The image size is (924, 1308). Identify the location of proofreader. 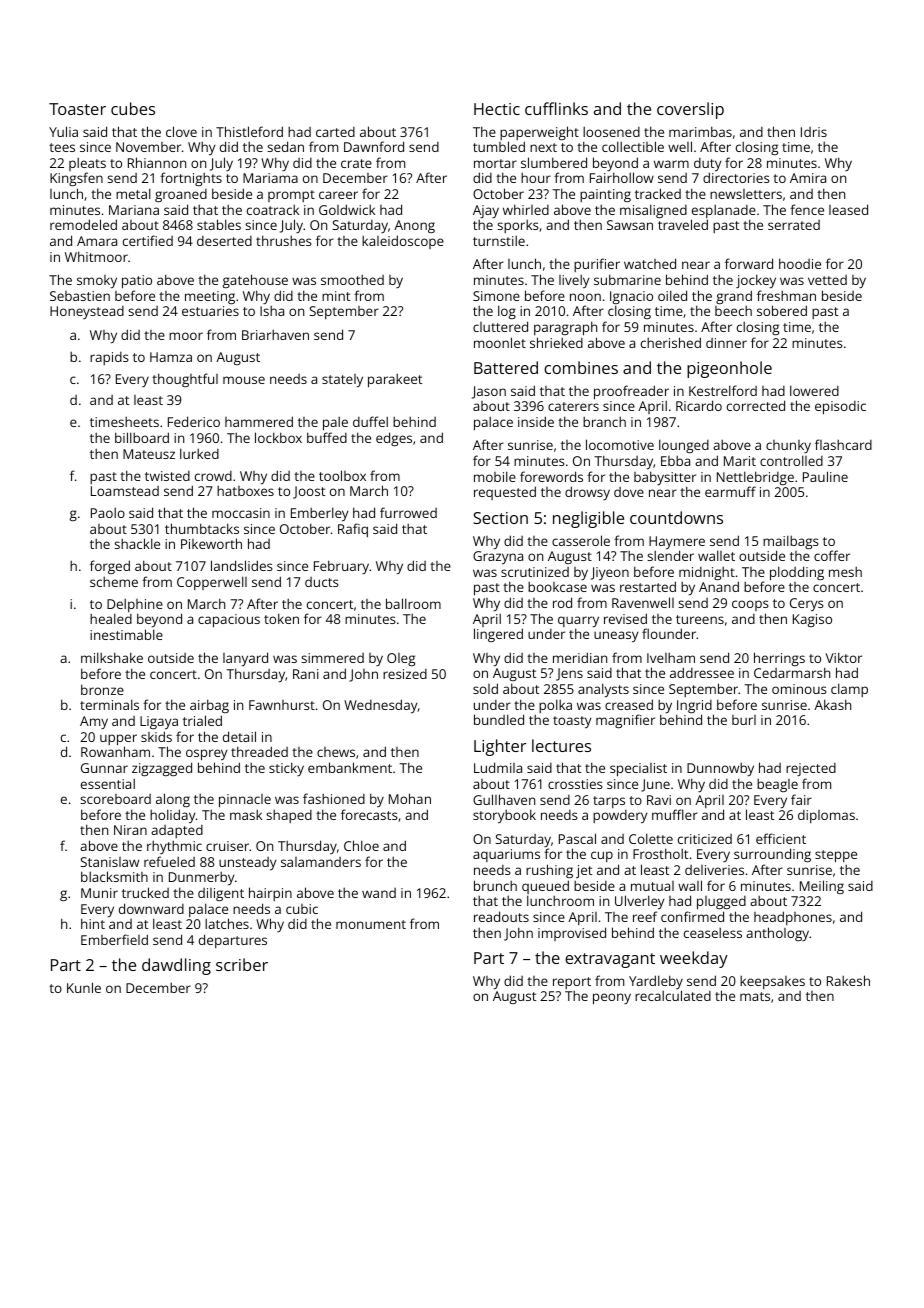
(631, 393).
